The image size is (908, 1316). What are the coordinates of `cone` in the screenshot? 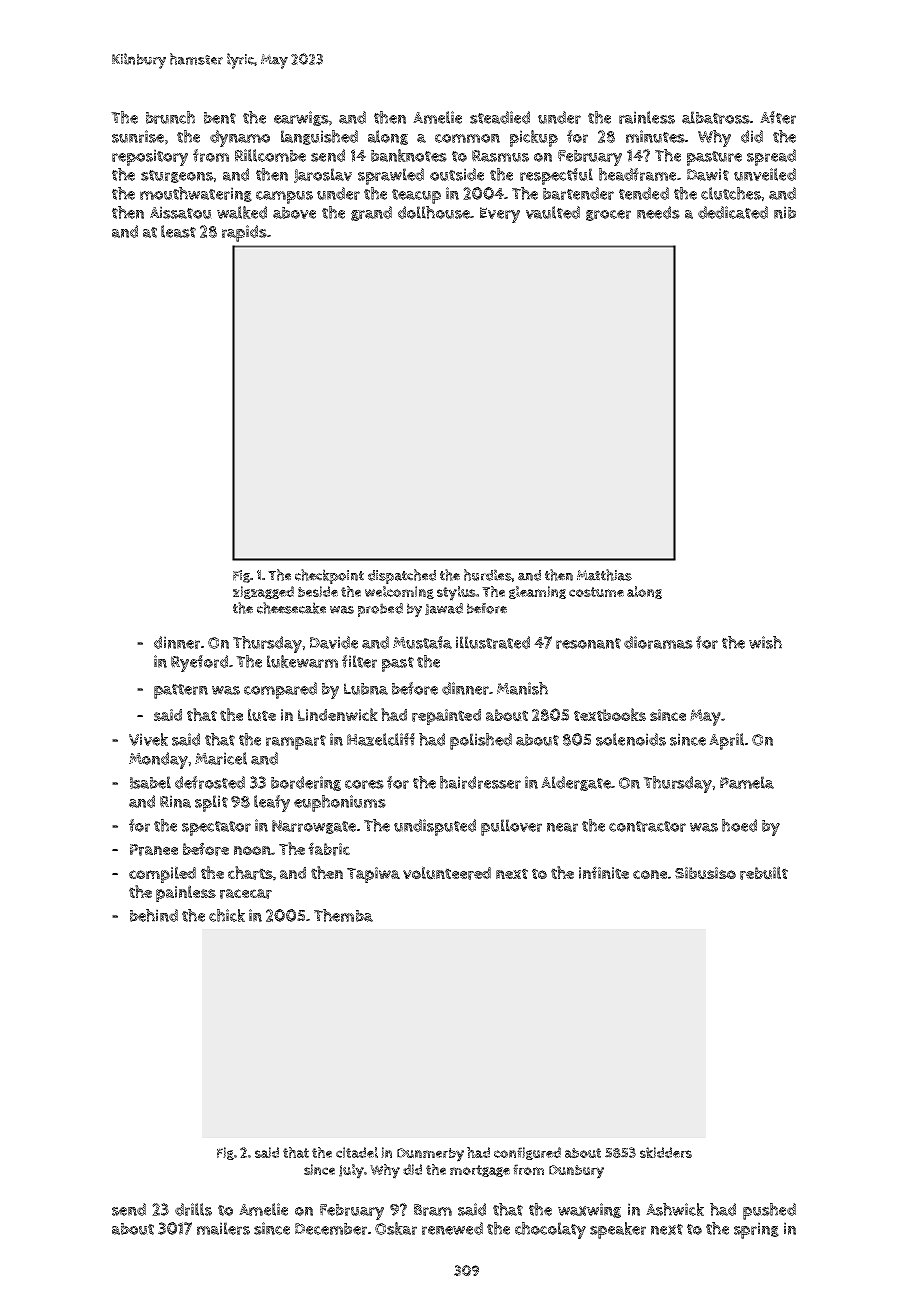 It's located at (650, 874).
